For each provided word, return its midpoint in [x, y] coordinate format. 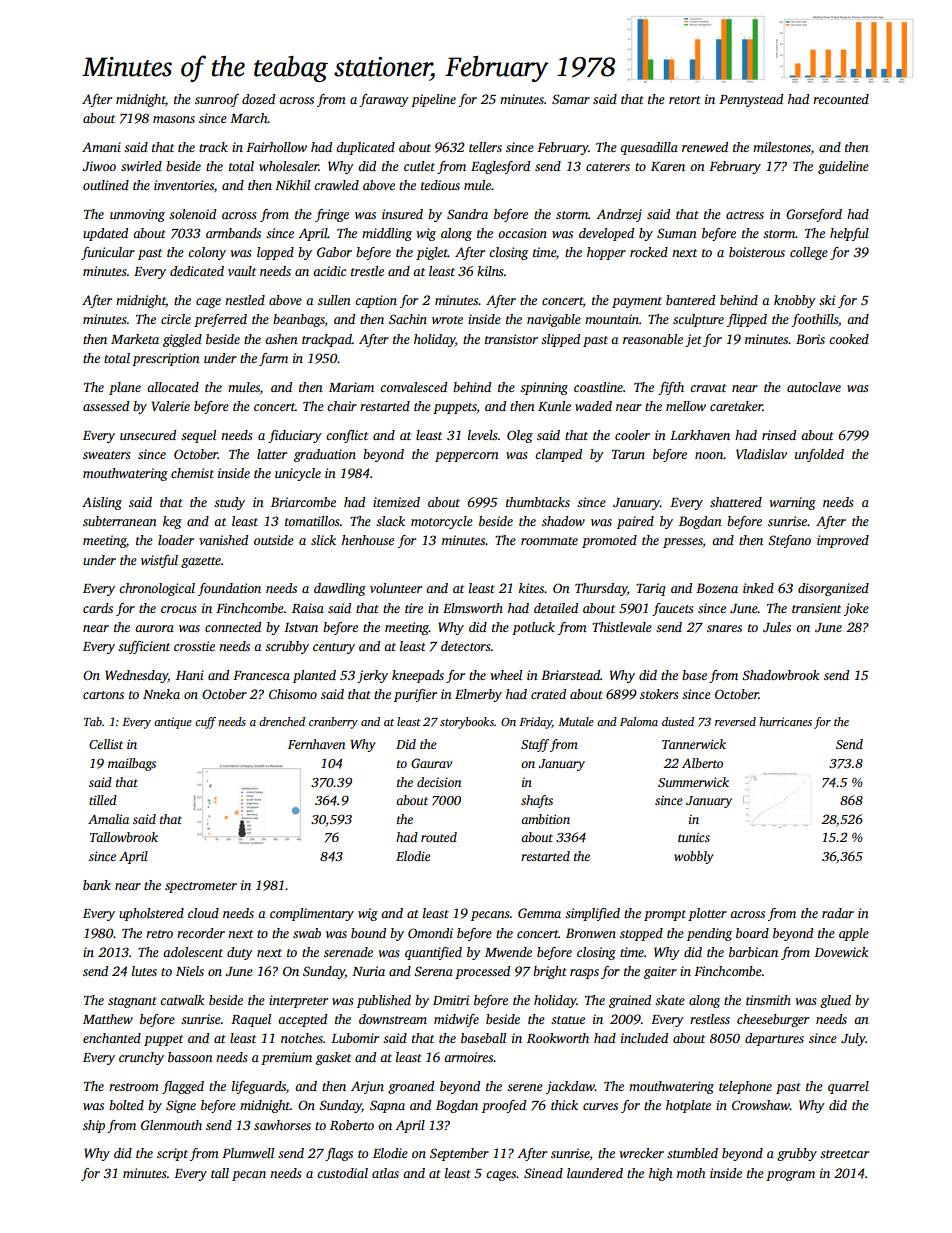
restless [710, 1019]
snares [724, 628]
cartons [103, 695]
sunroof [217, 100]
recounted [841, 99]
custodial [342, 1173]
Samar [571, 99]
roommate [549, 541]
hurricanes [785, 721]
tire [414, 608]
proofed [504, 1106]
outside [274, 540]
